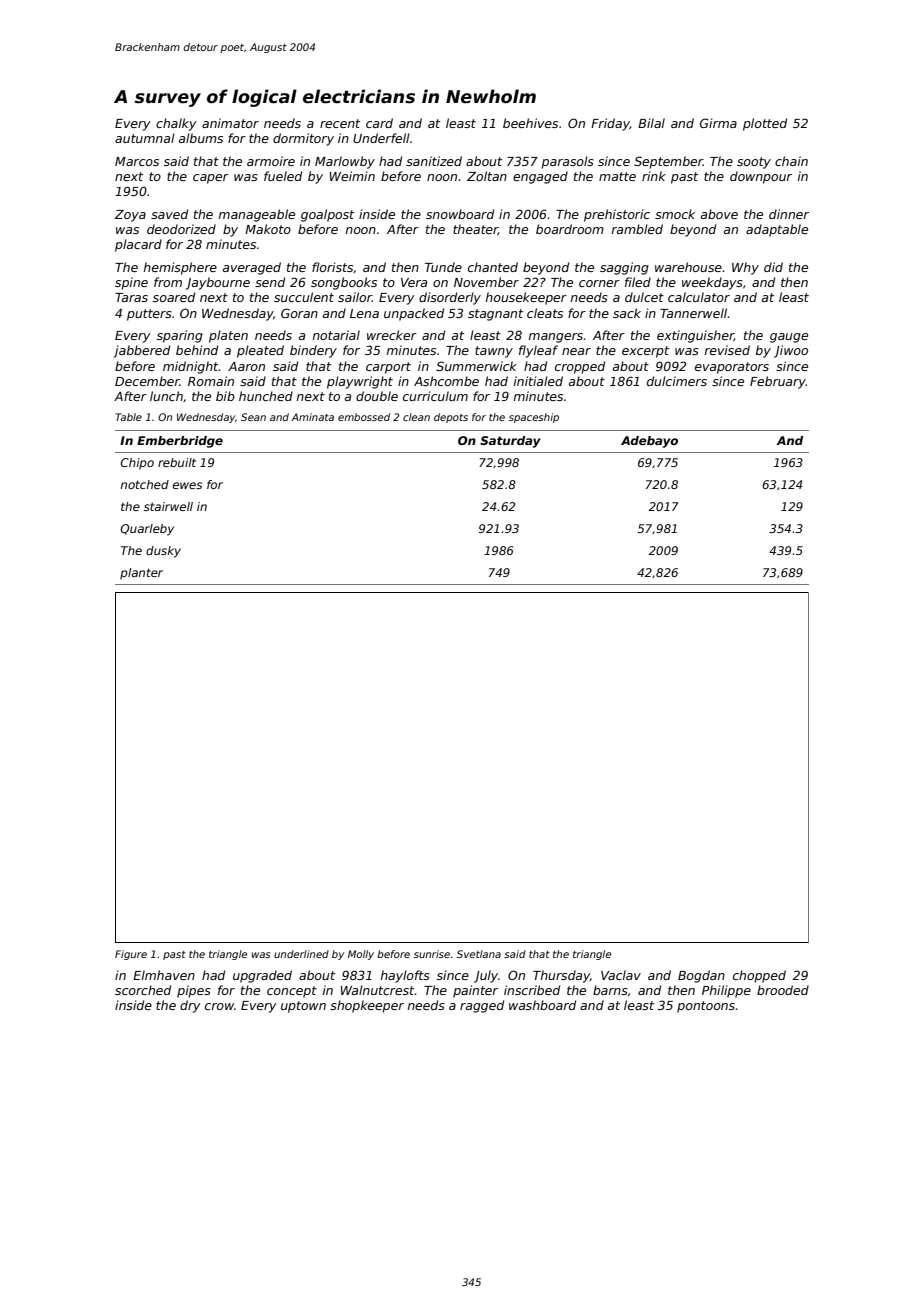 The image size is (924, 1308). What do you see at coordinates (432, 954) in the screenshot?
I see `sunrise` at bounding box center [432, 954].
